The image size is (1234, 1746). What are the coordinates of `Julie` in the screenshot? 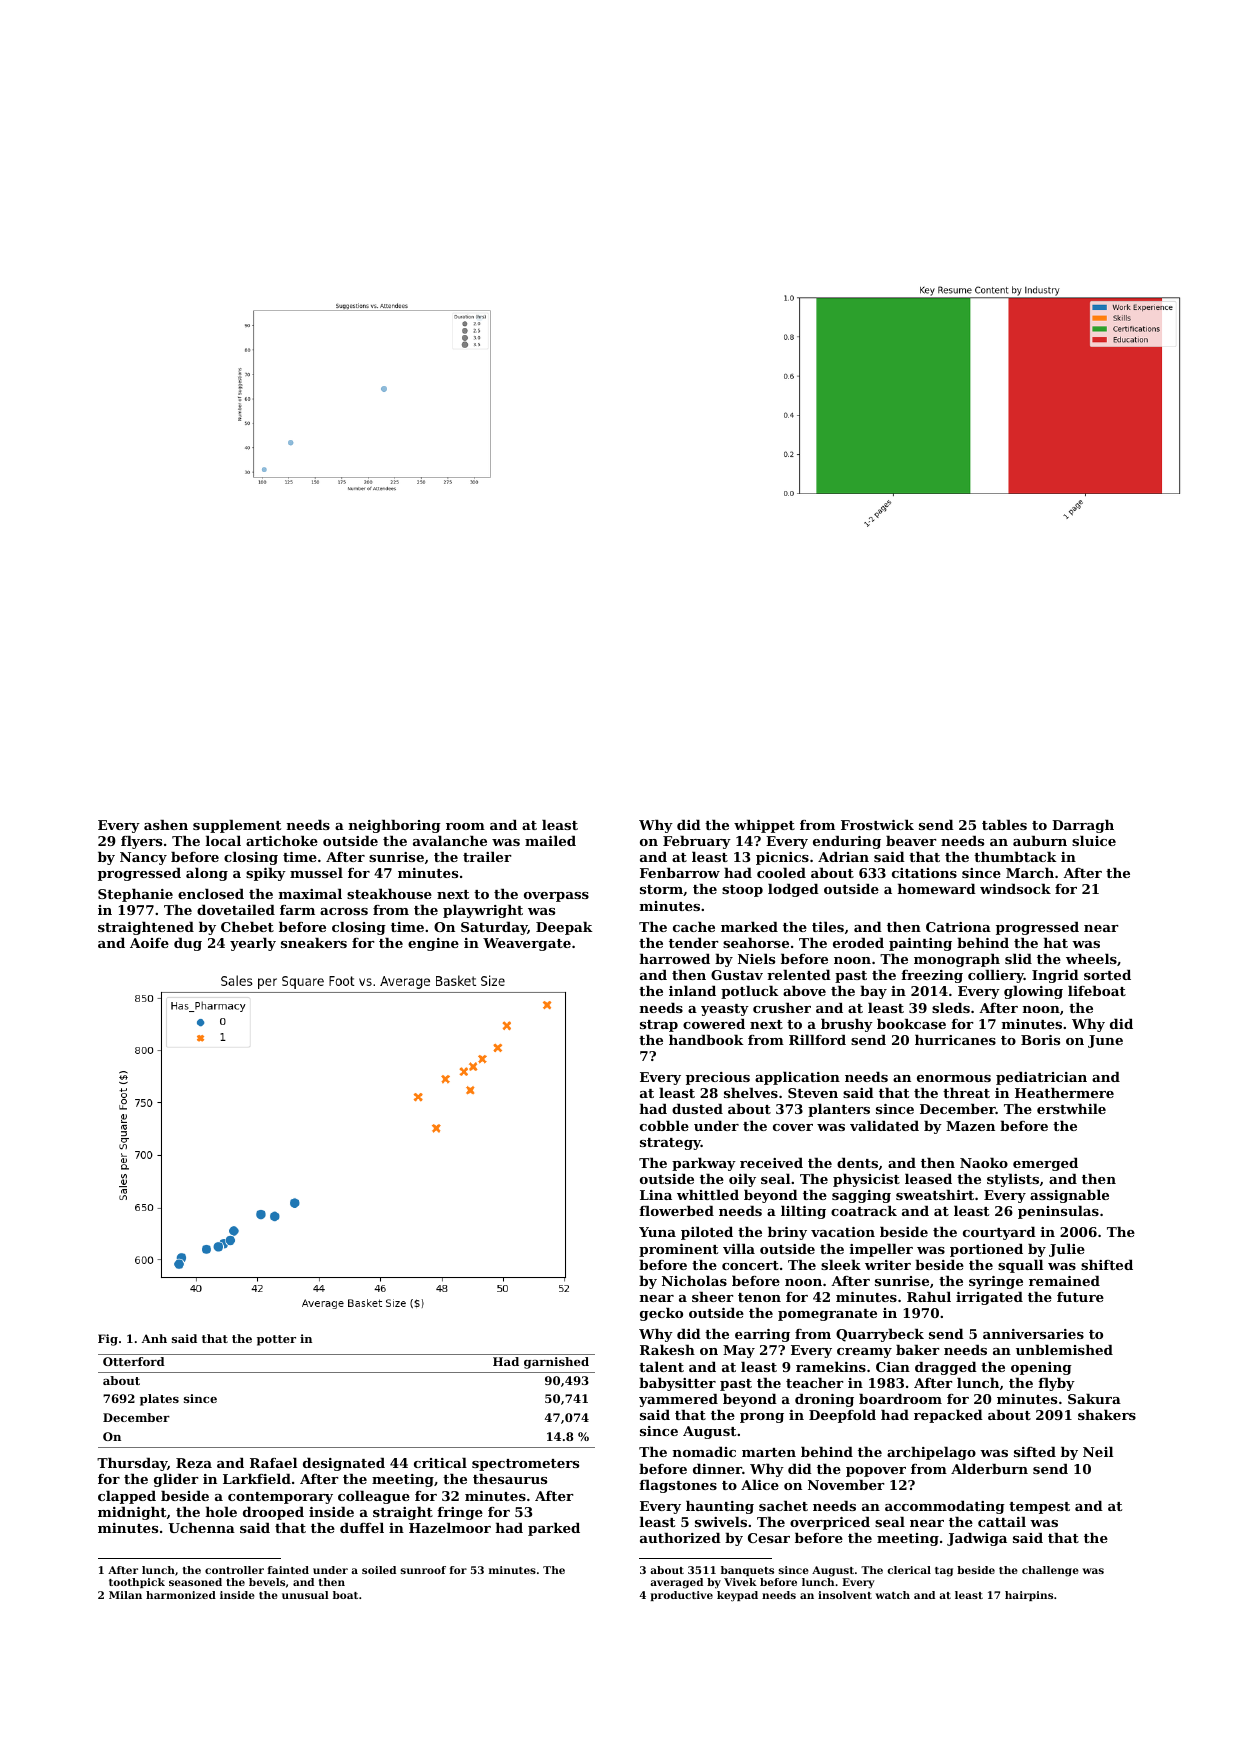 It's located at (1067, 1250).
